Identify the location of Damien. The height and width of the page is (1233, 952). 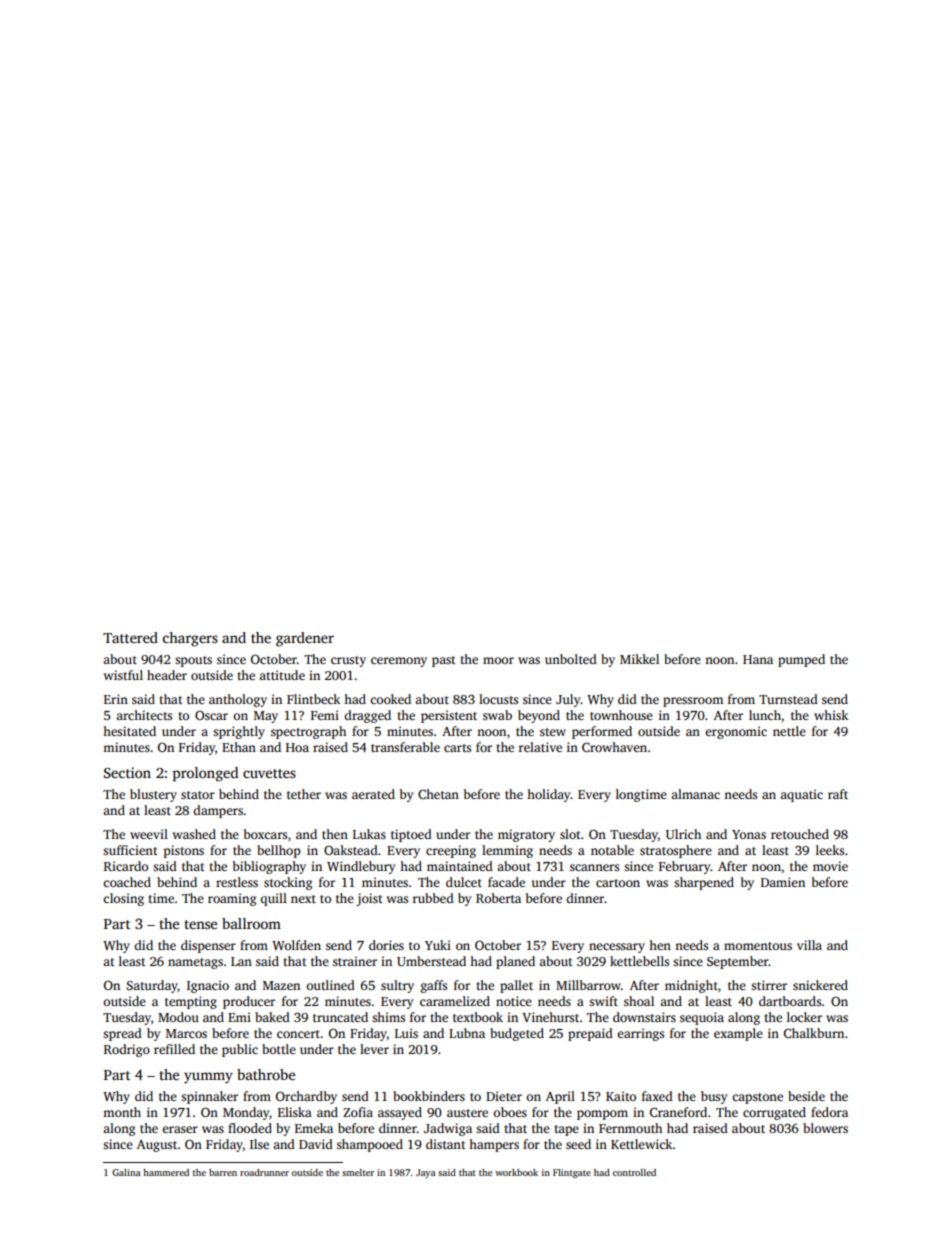
(783, 882).
